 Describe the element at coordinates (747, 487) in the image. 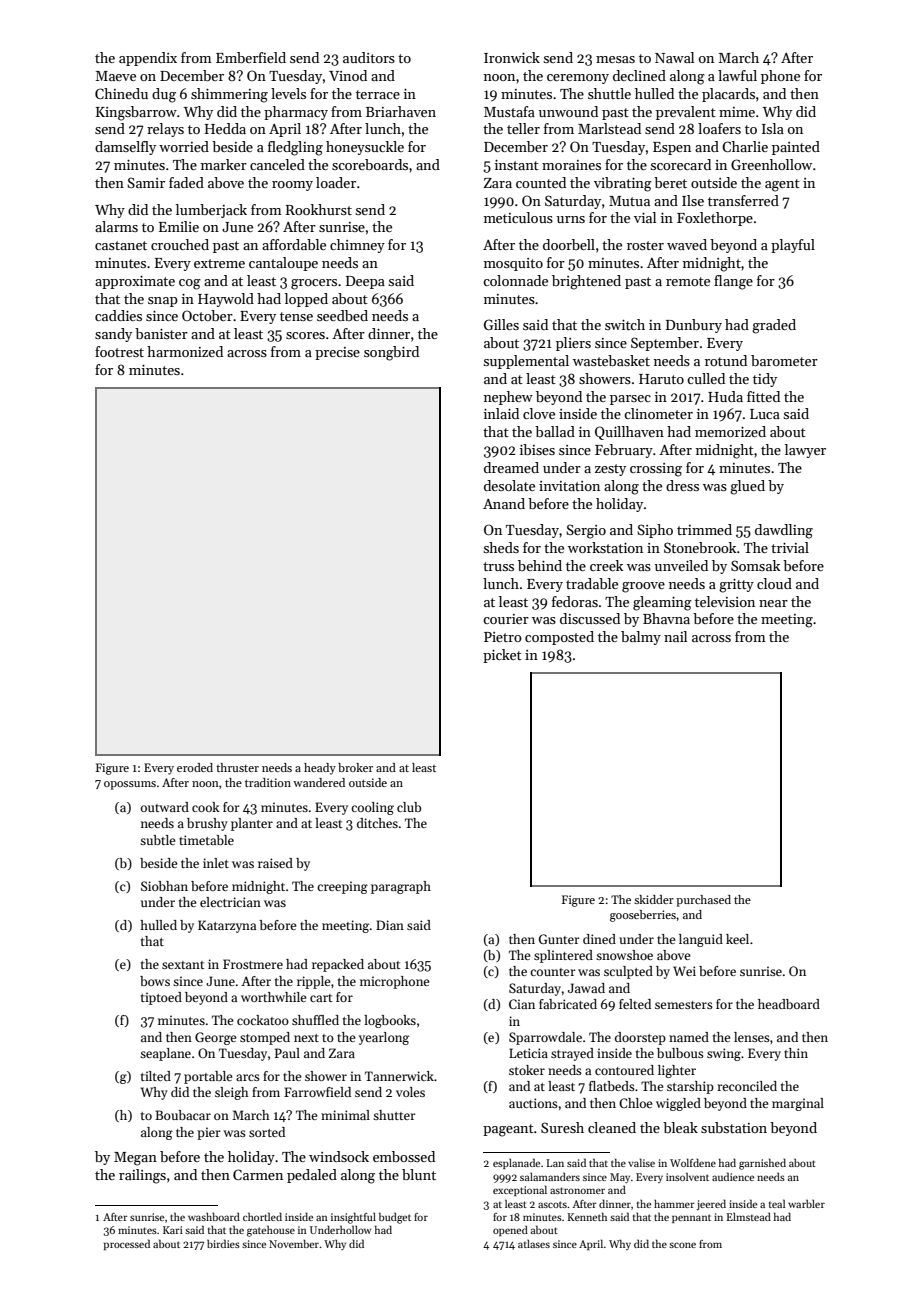

I see `glued` at that location.
